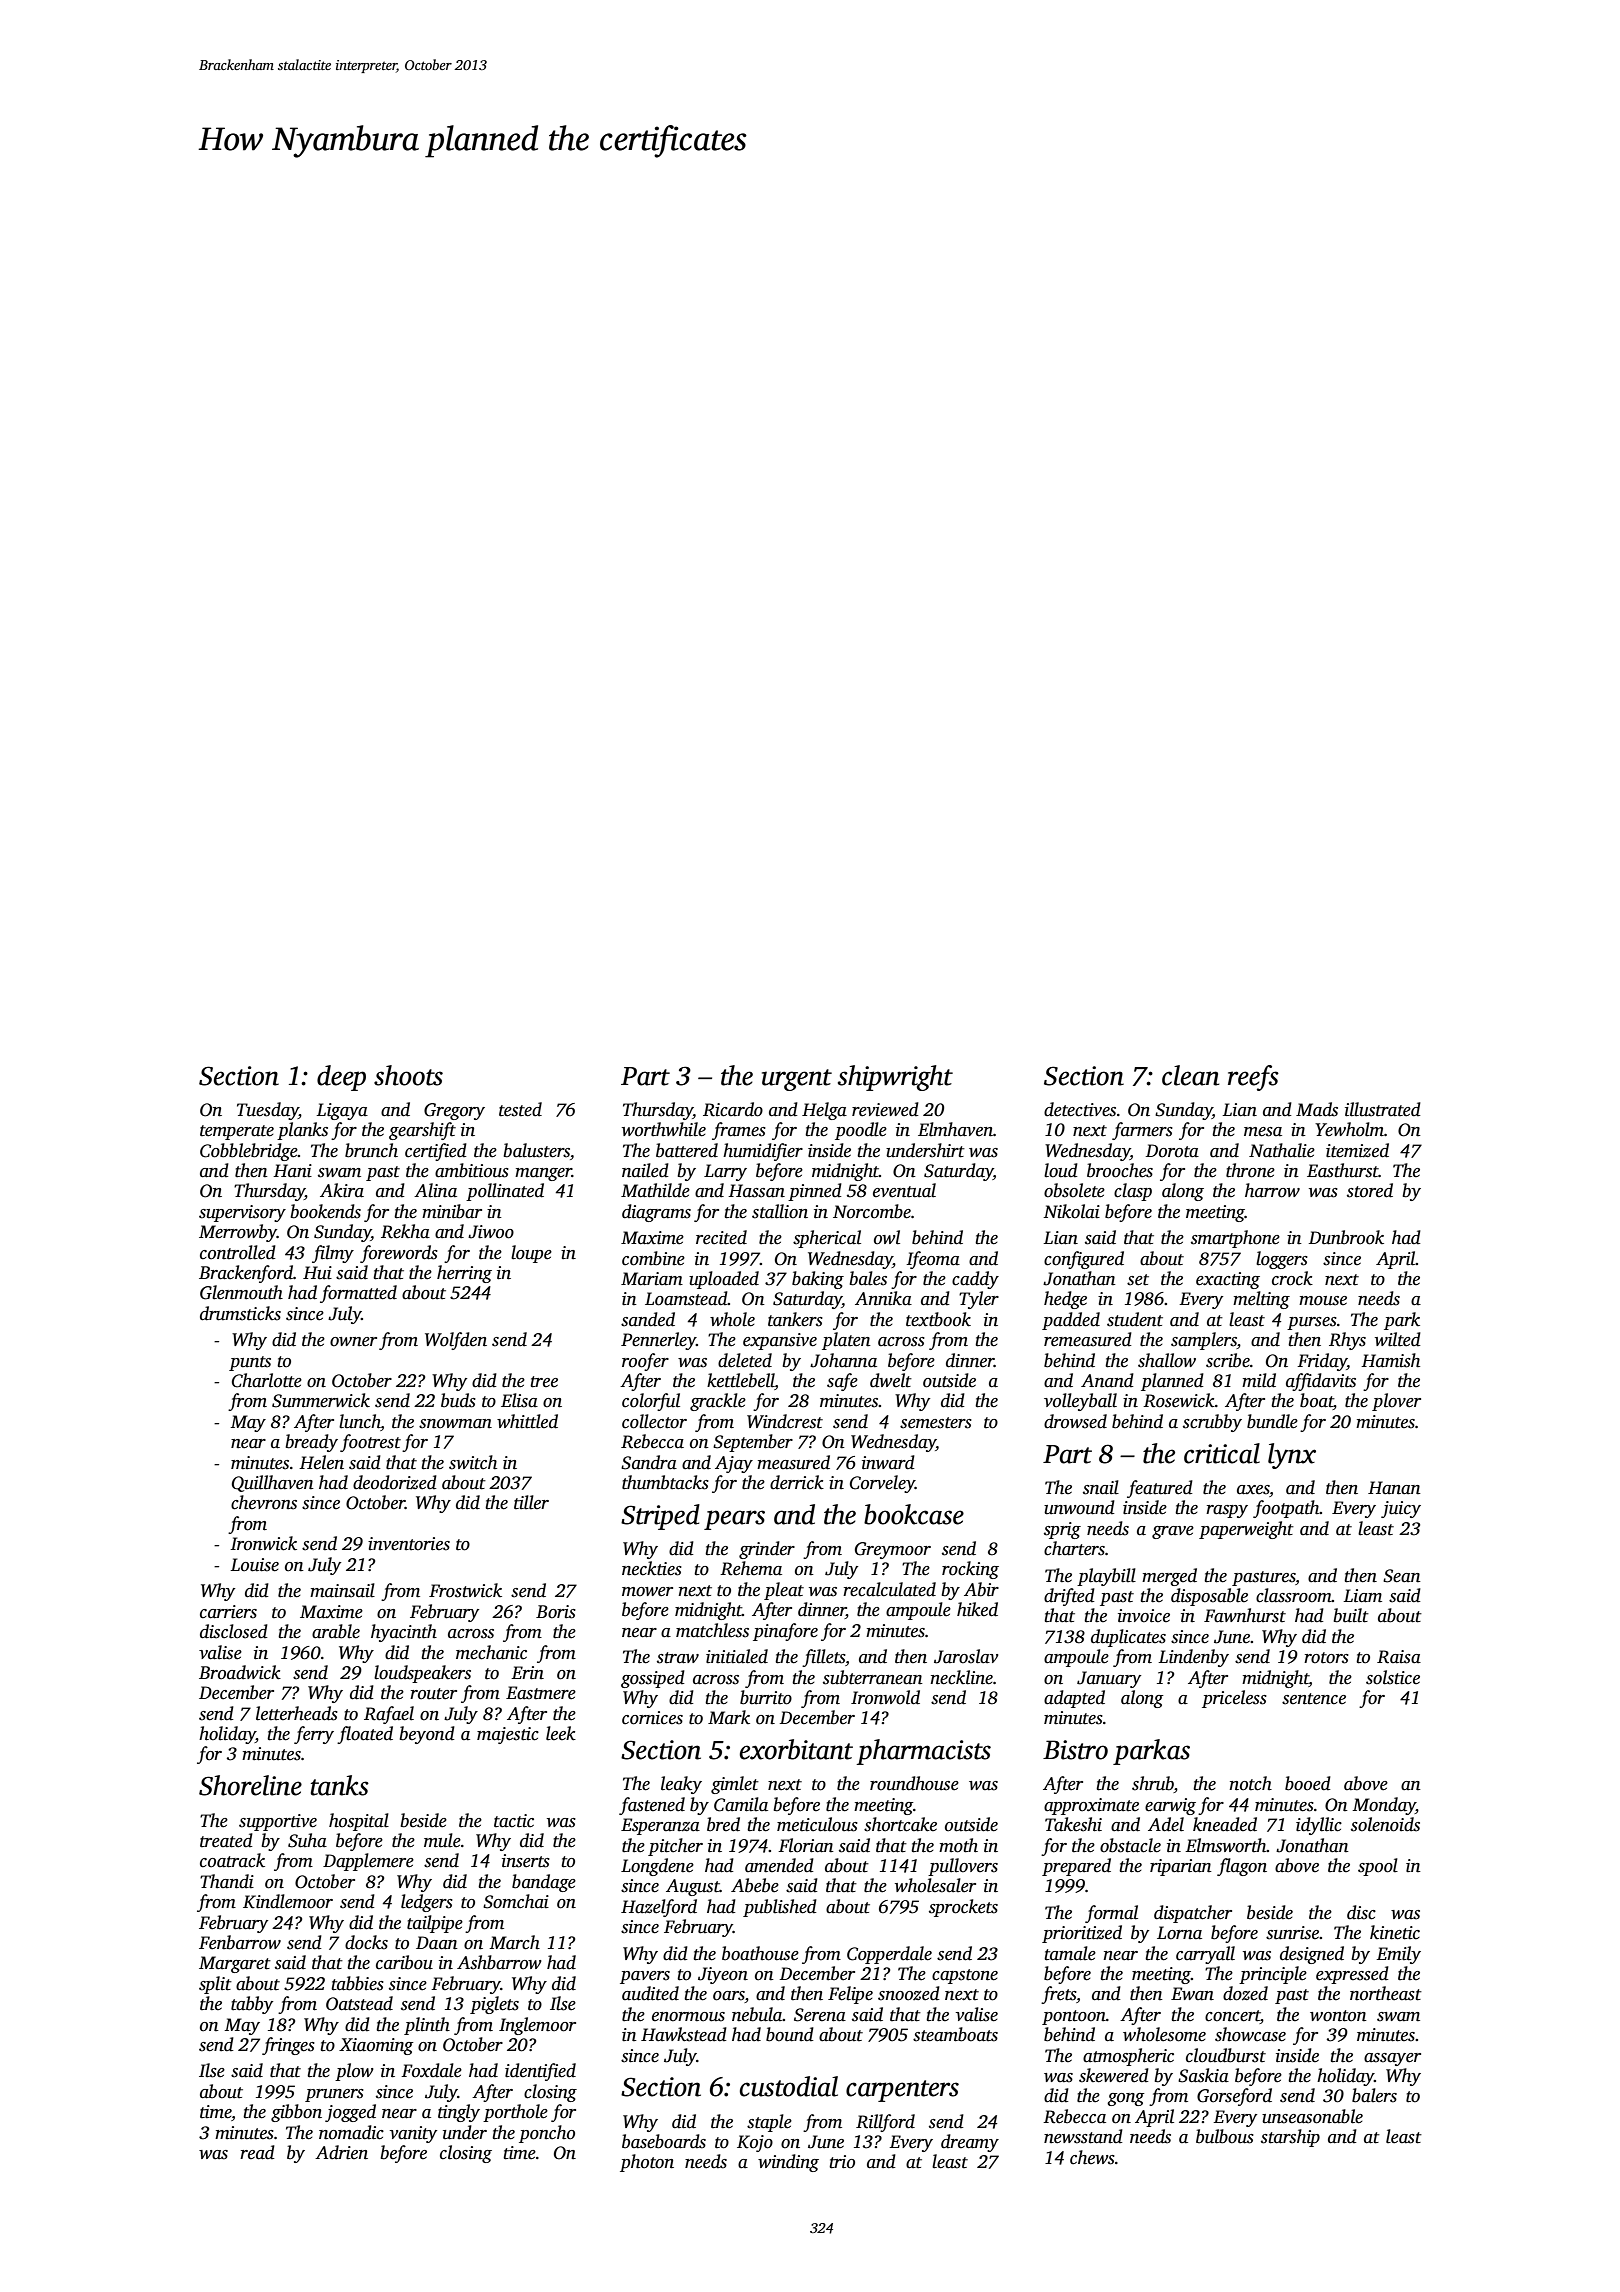  I want to click on priceless, so click(1234, 1699).
